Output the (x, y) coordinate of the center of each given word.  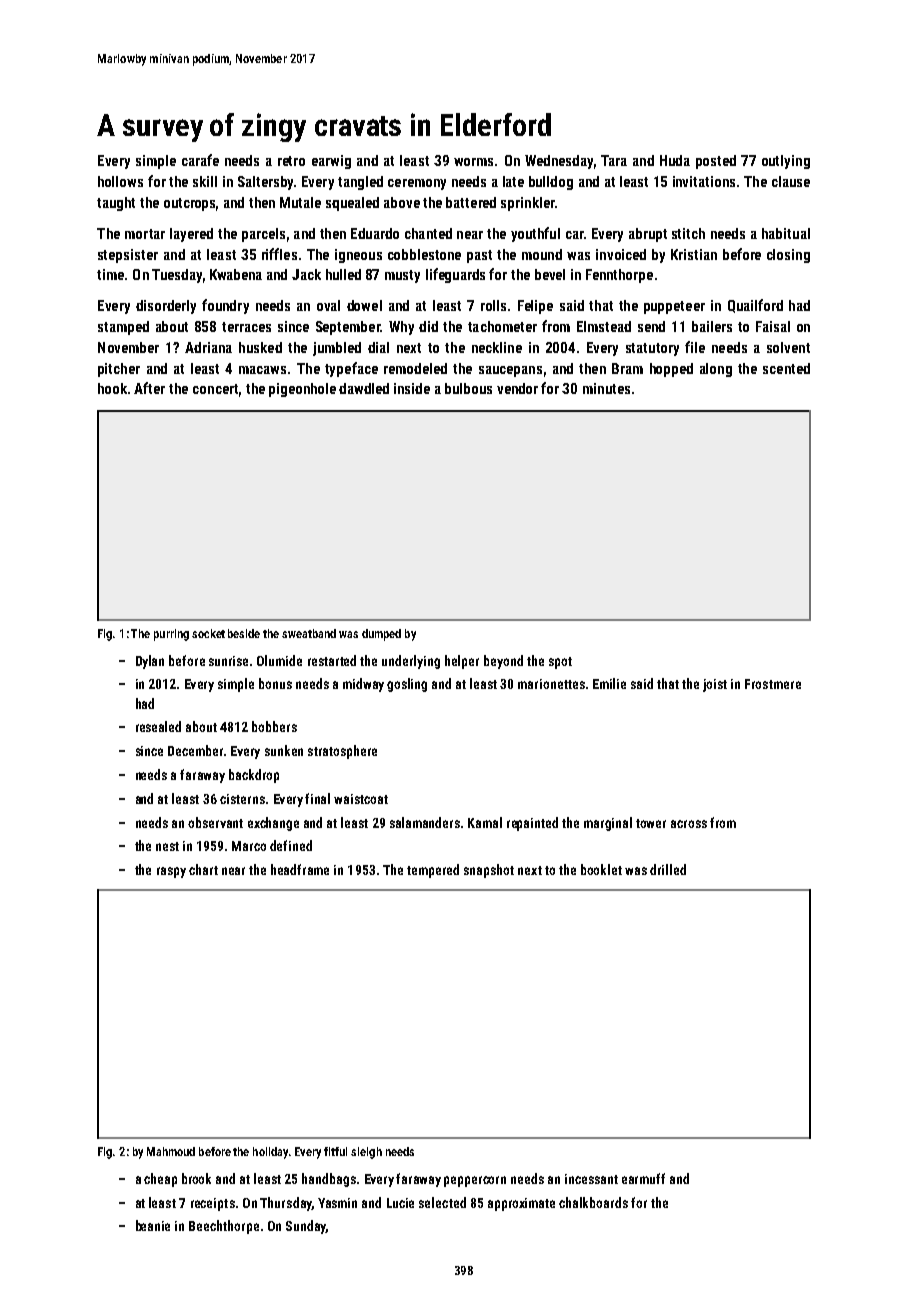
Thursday (286, 1204)
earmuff (643, 1178)
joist (715, 685)
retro (291, 161)
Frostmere (773, 684)
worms (473, 162)
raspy (171, 872)
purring (171, 635)
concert (215, 389)
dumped (381, 635)
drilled (668, 869)
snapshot (489, 871)
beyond (503, 662)
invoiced (621, 254)
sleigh (366, 1153)
